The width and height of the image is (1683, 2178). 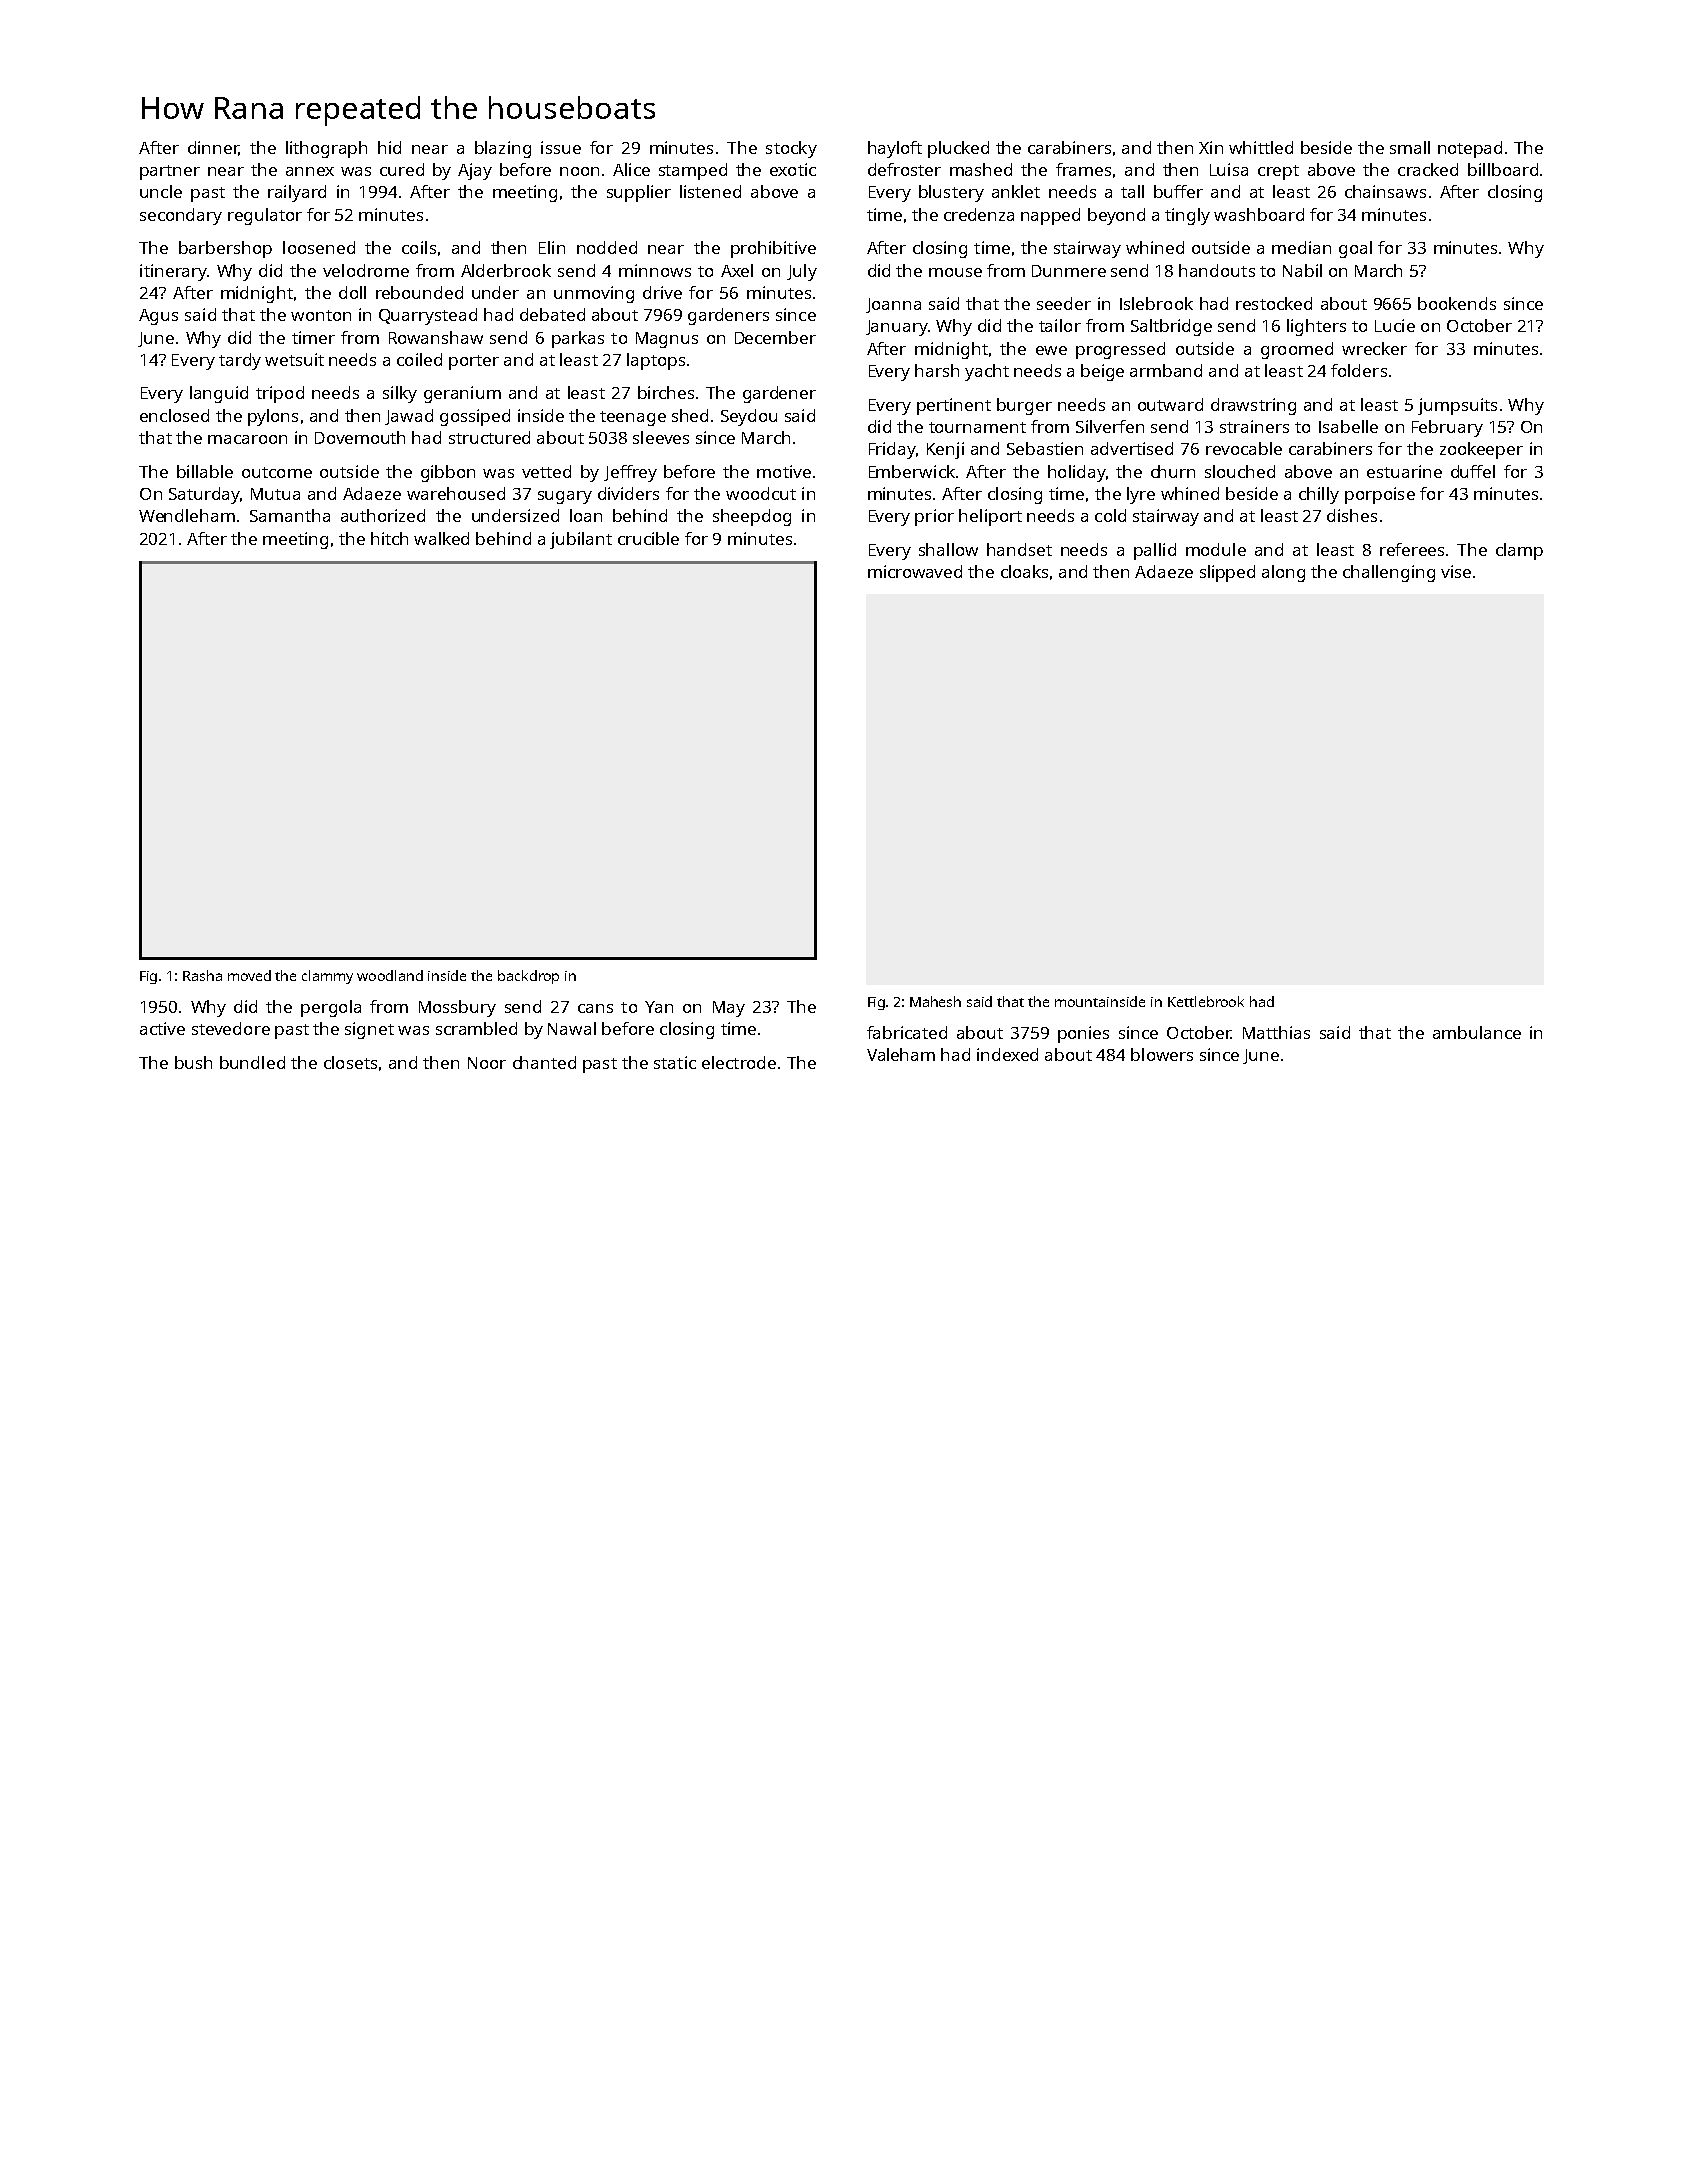 I want to click on challenging, so click(x=1389, y=573).
